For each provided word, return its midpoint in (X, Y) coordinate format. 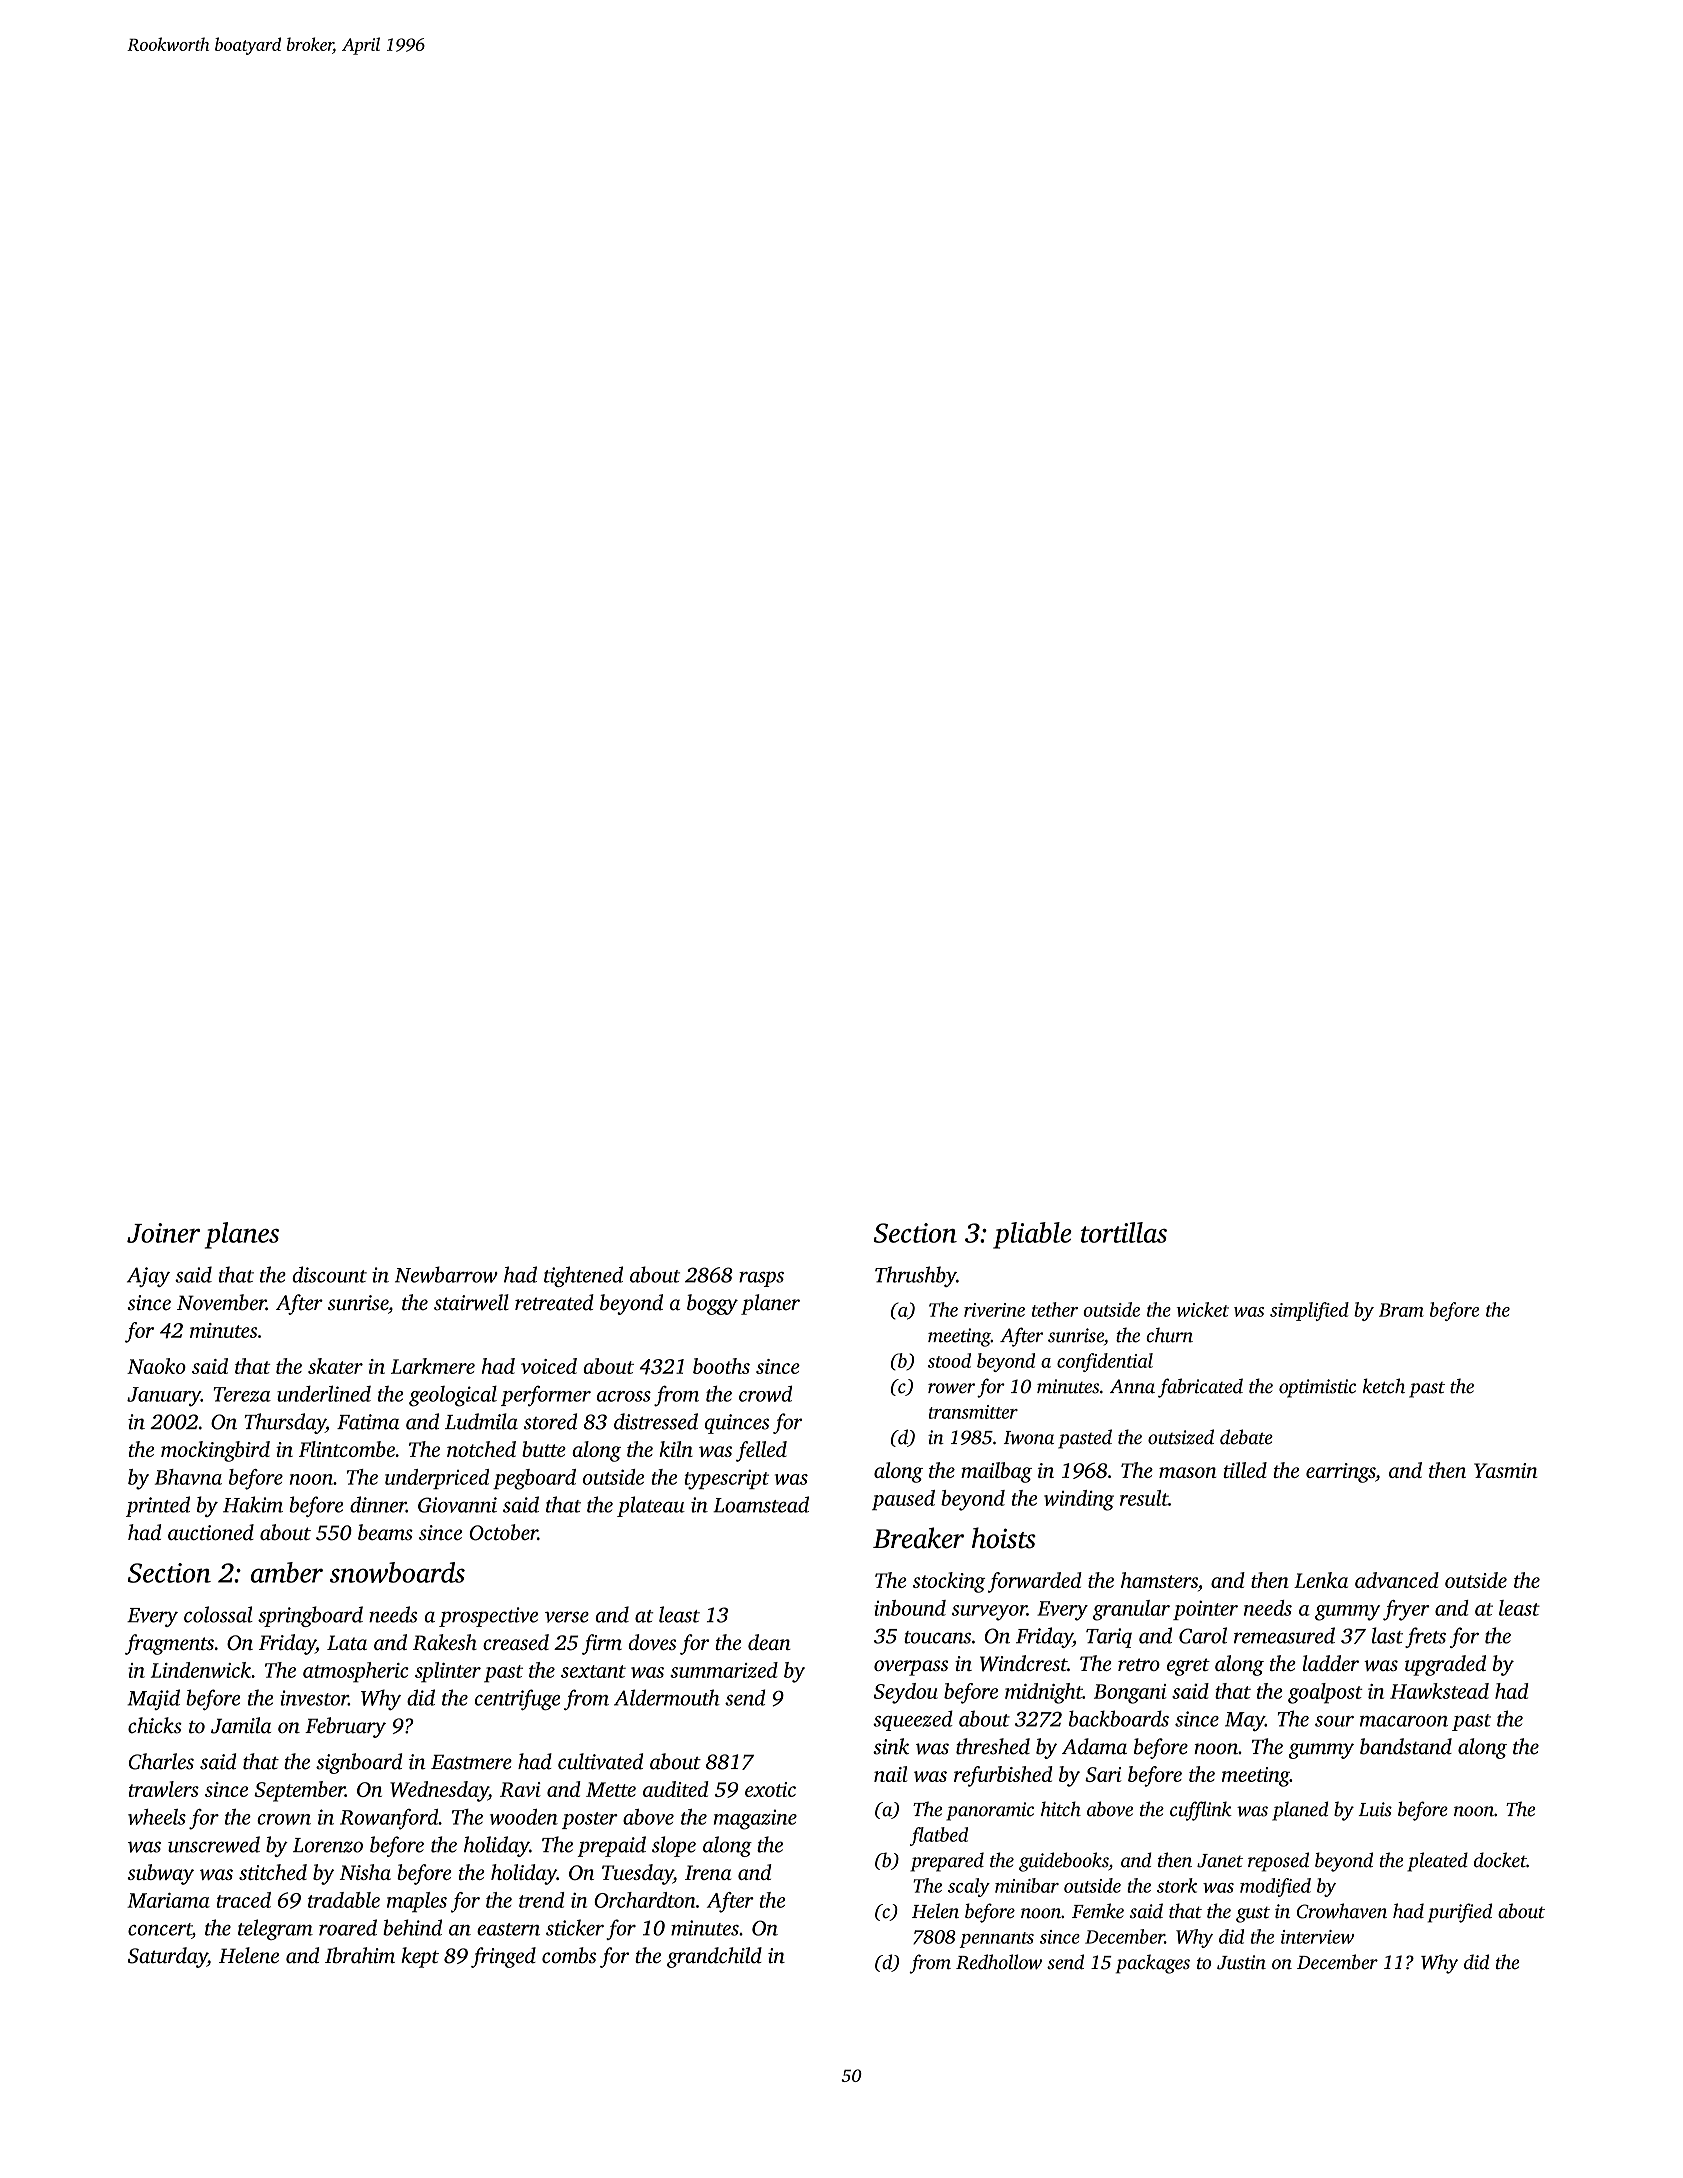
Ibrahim (360, 1955)
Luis (1375, 1809)
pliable (1032, 1235)
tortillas (1124, 1232)
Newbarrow (446, 1274)
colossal (218, 1614)
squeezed (913, 1720)
